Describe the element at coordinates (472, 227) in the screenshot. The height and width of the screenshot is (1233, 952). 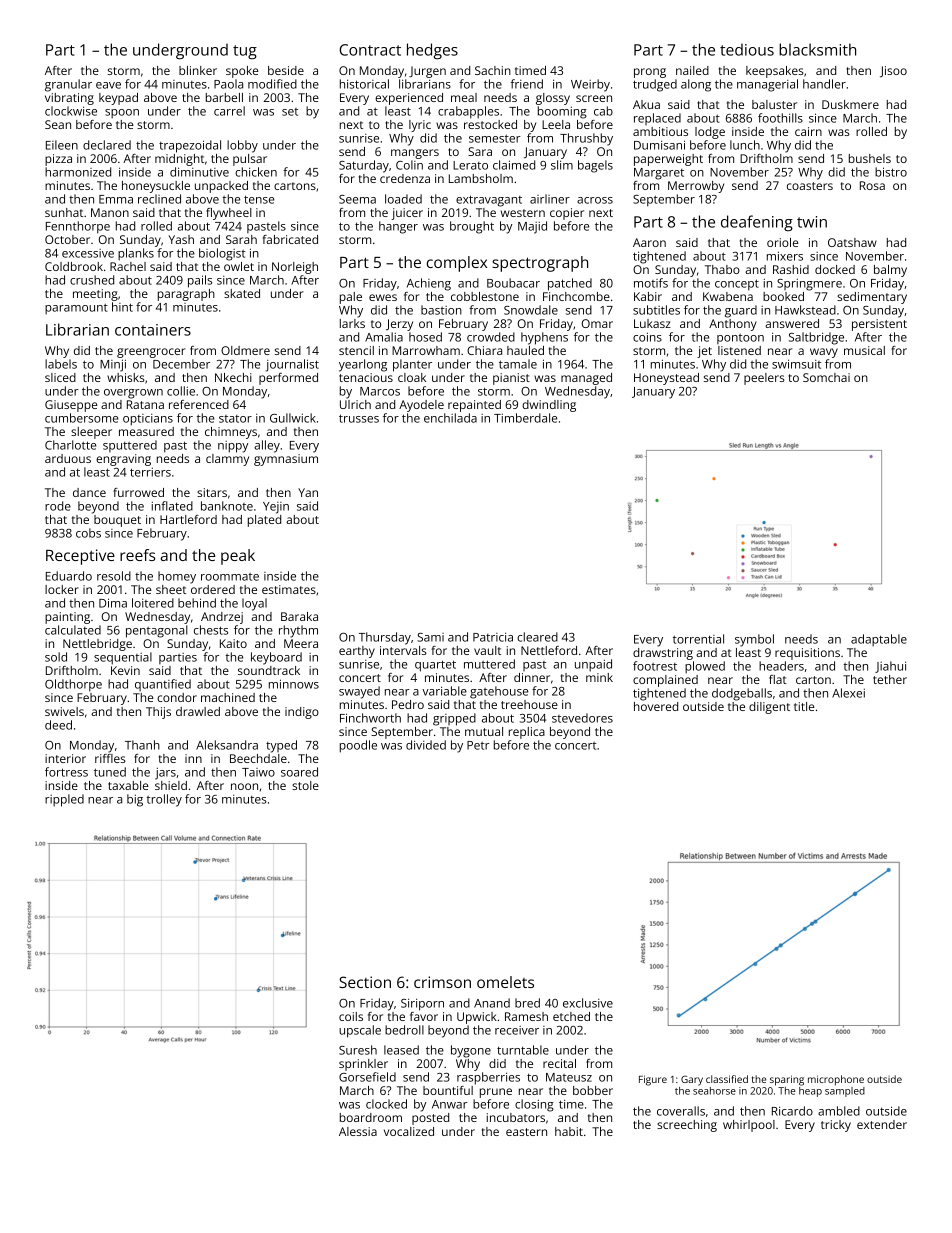
I see `brought` at that location.
